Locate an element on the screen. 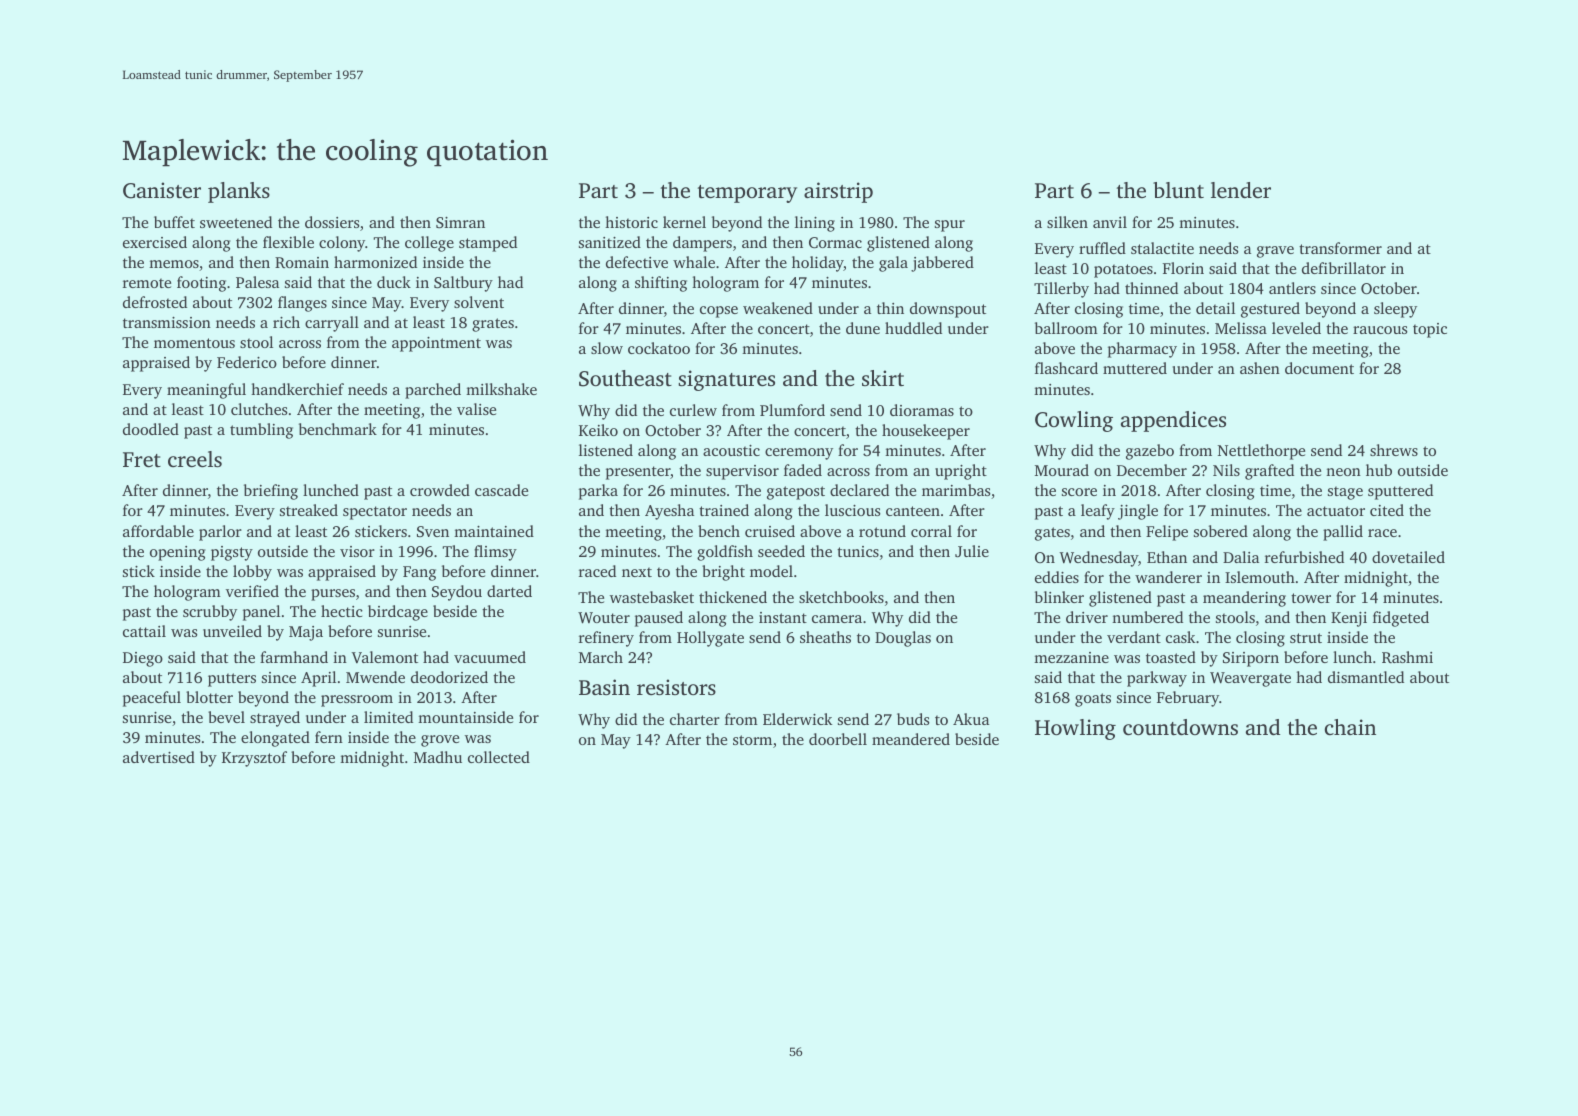 The width and height of the screenshot is (1578, 1116). Ayesha is located at coordinates (669, 512).
